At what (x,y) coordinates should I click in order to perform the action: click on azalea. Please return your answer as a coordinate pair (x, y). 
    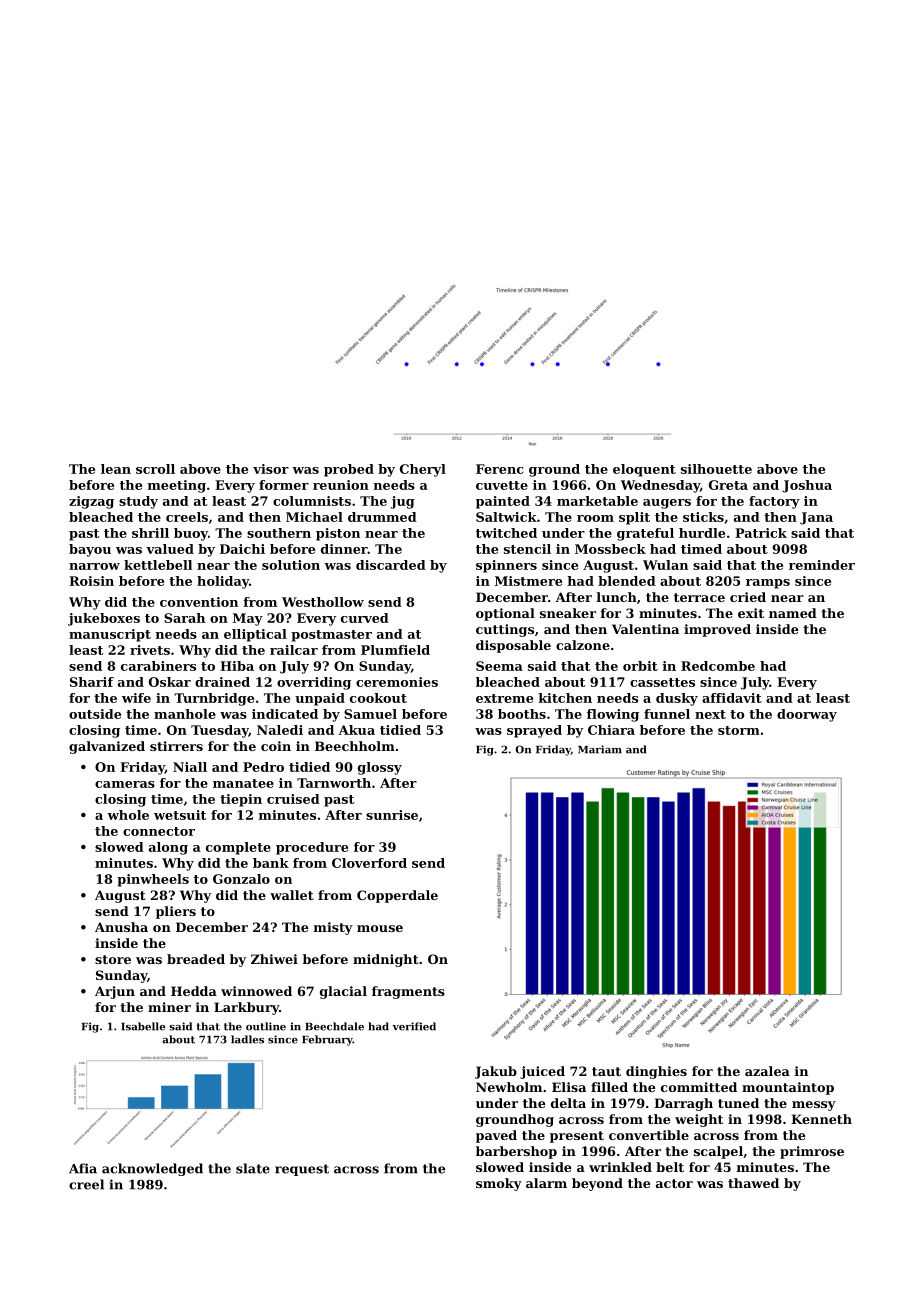
    Looking at the image, I should click on (767, 1071).
